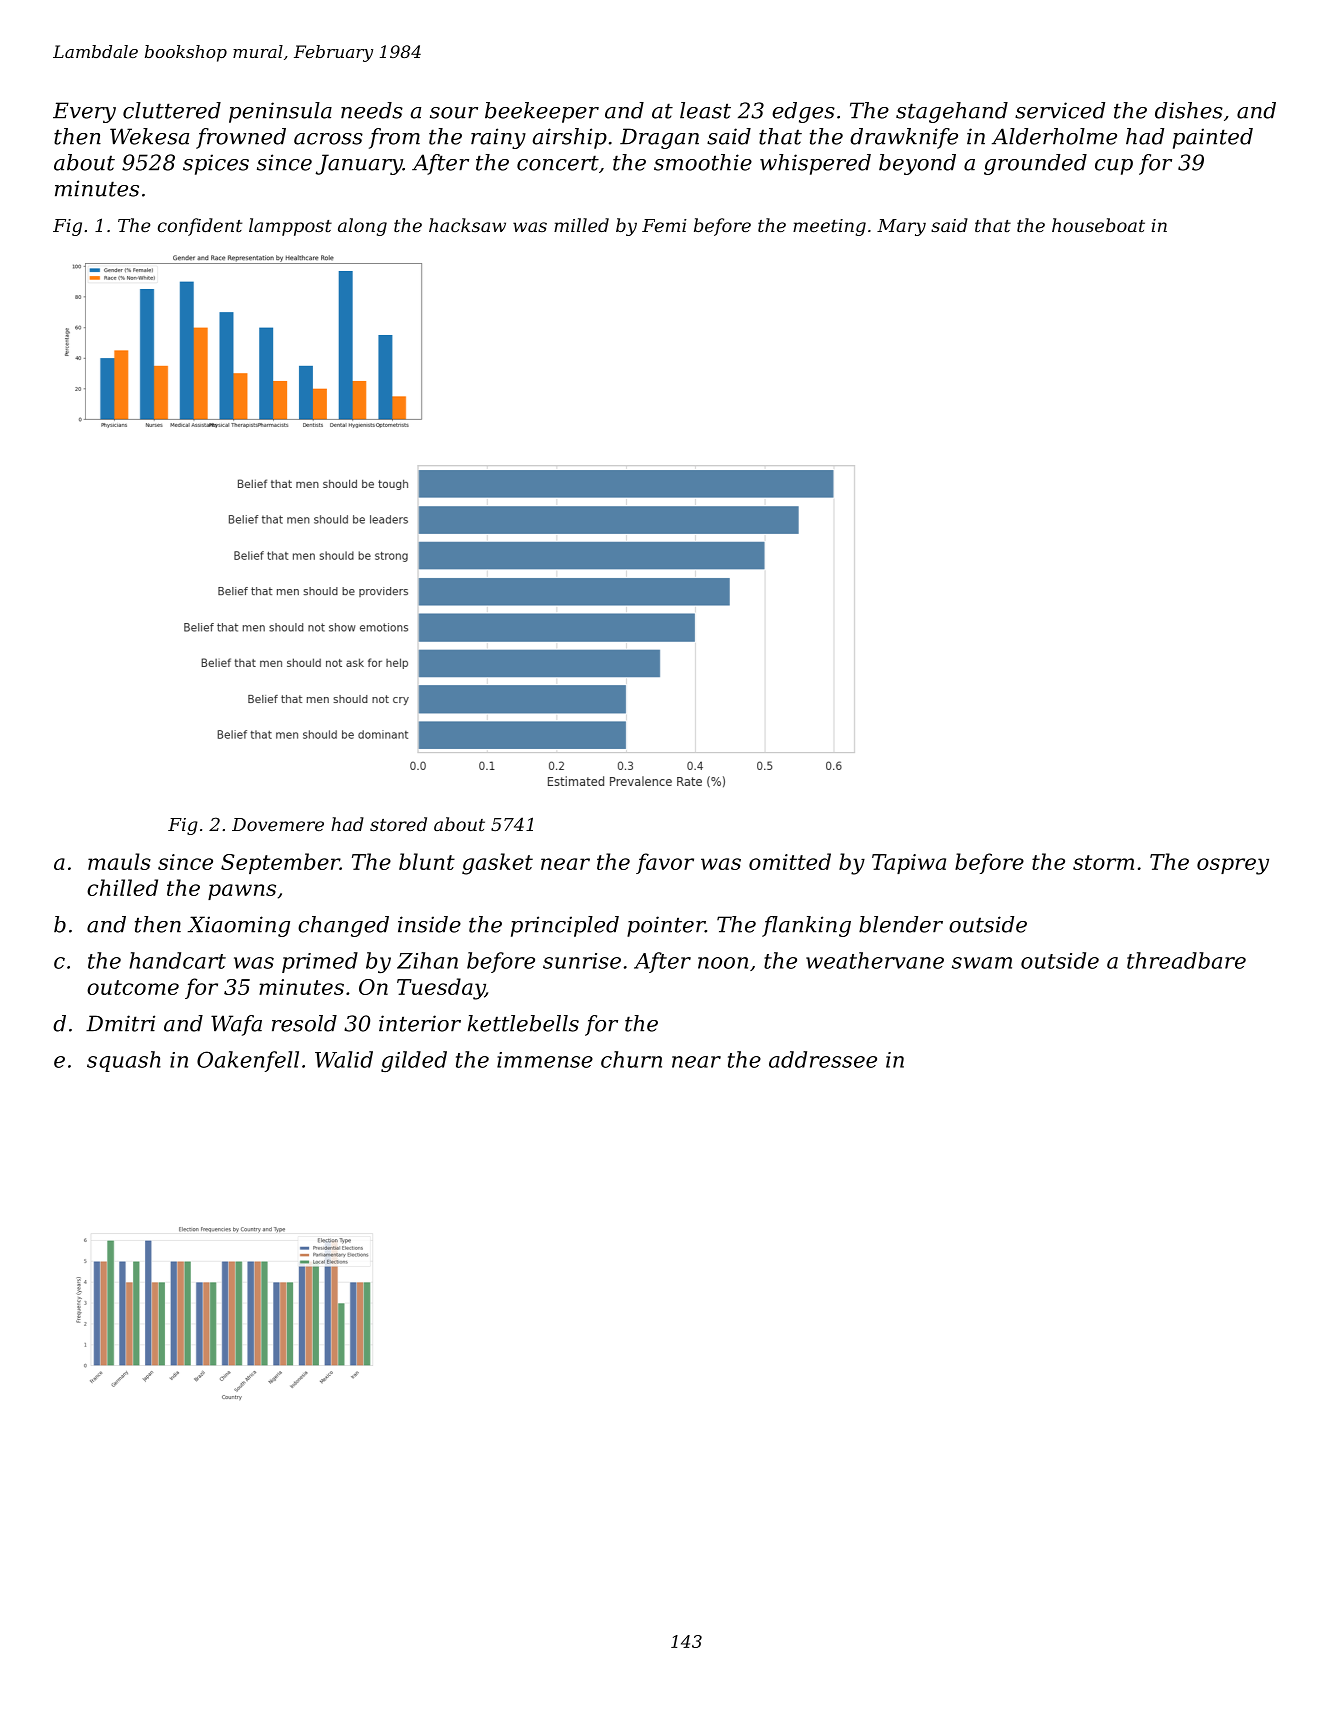  I want to click on immense, so click(545, 1060).
